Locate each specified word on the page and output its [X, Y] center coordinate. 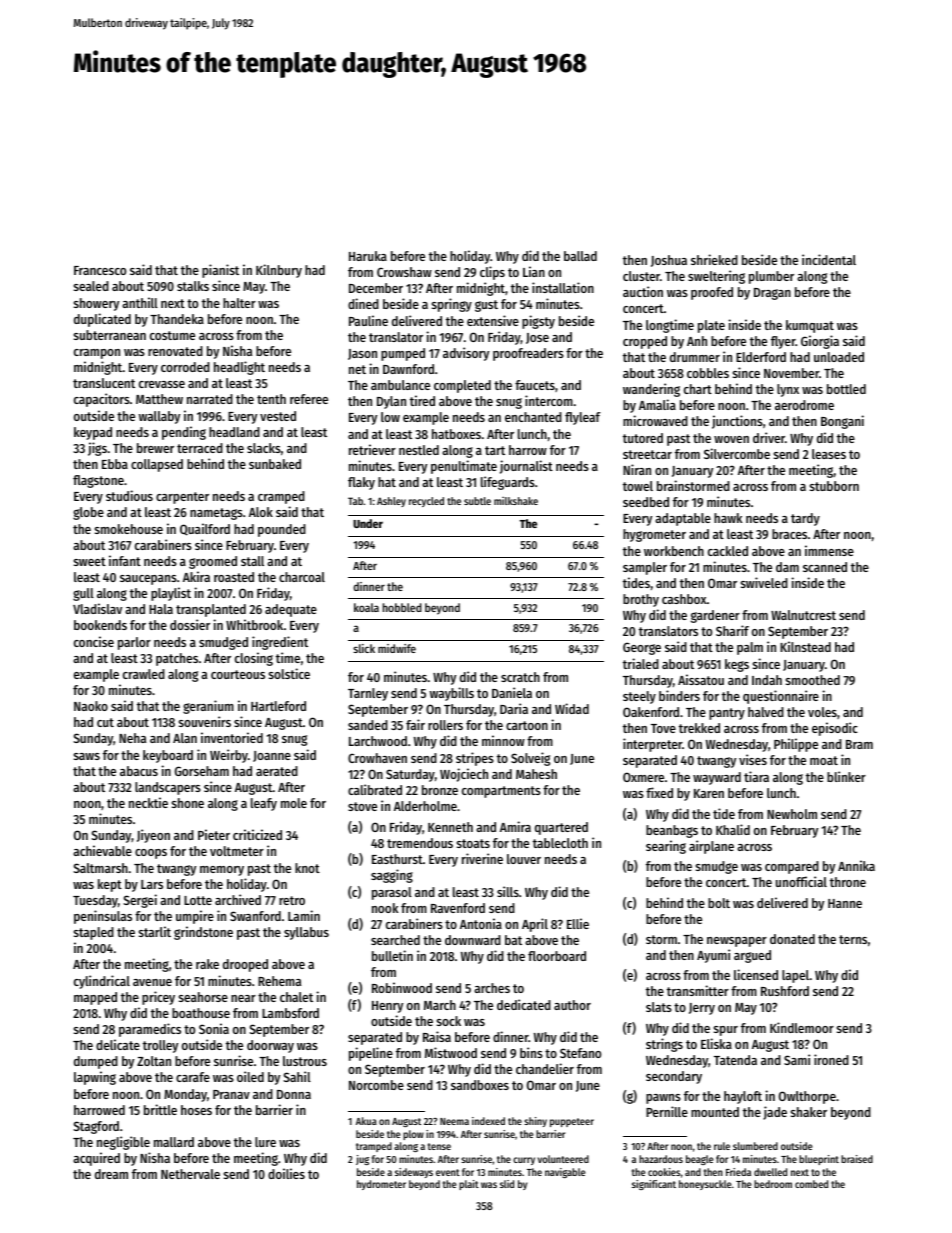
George [642, 648]
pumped [403, 354]
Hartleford [278, 706]
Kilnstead [805, 646]
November [791, 373]
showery [96, 304]
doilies [286, 1173]
